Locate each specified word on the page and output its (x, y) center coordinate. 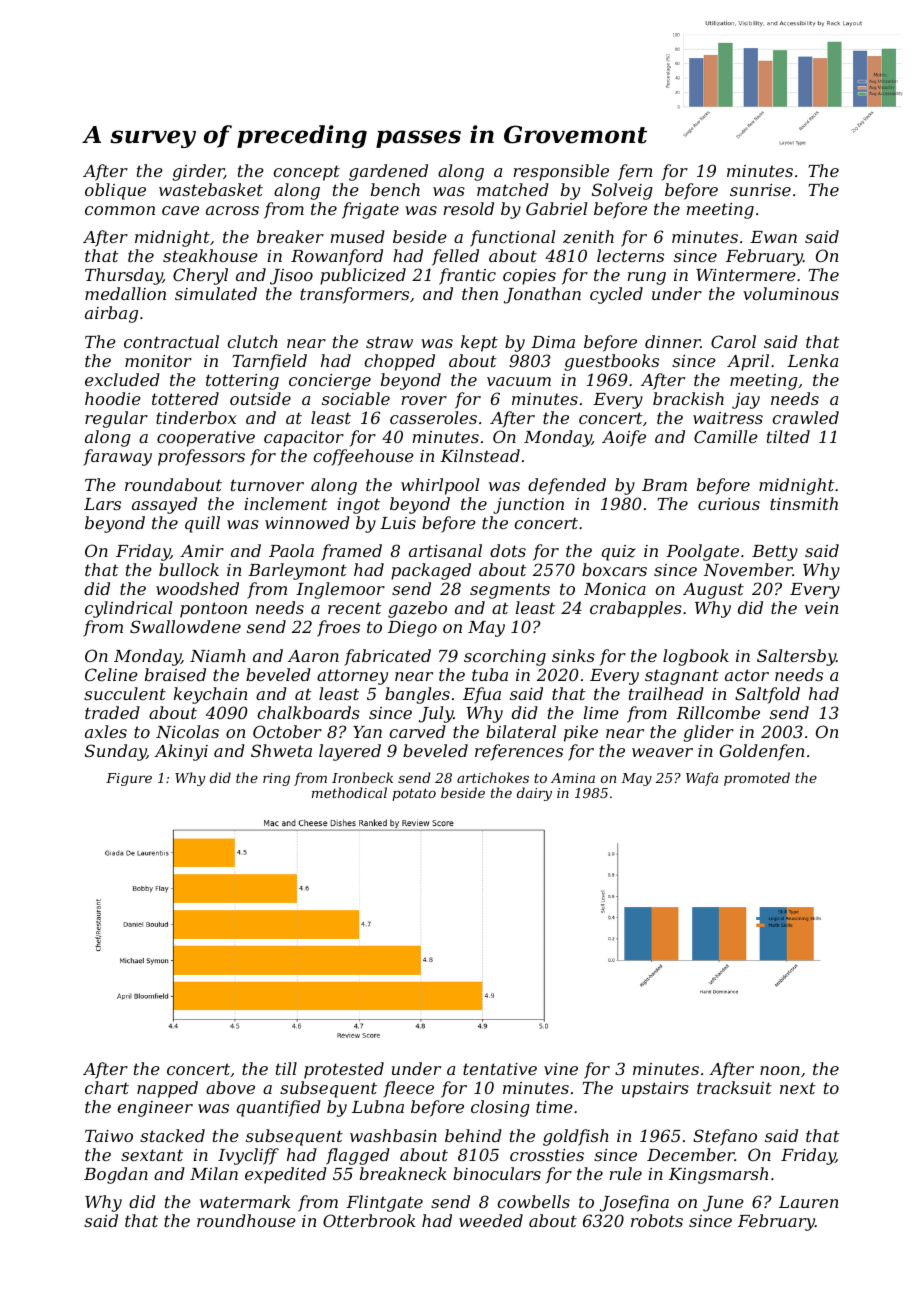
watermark (245, 1201)
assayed (164, 505)
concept (306, 173)
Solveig (622, 191)
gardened (388, 172)
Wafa (702, 779)
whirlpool (440, 486)
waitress (728, 418)
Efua (482, 695)
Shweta (281, 750)
